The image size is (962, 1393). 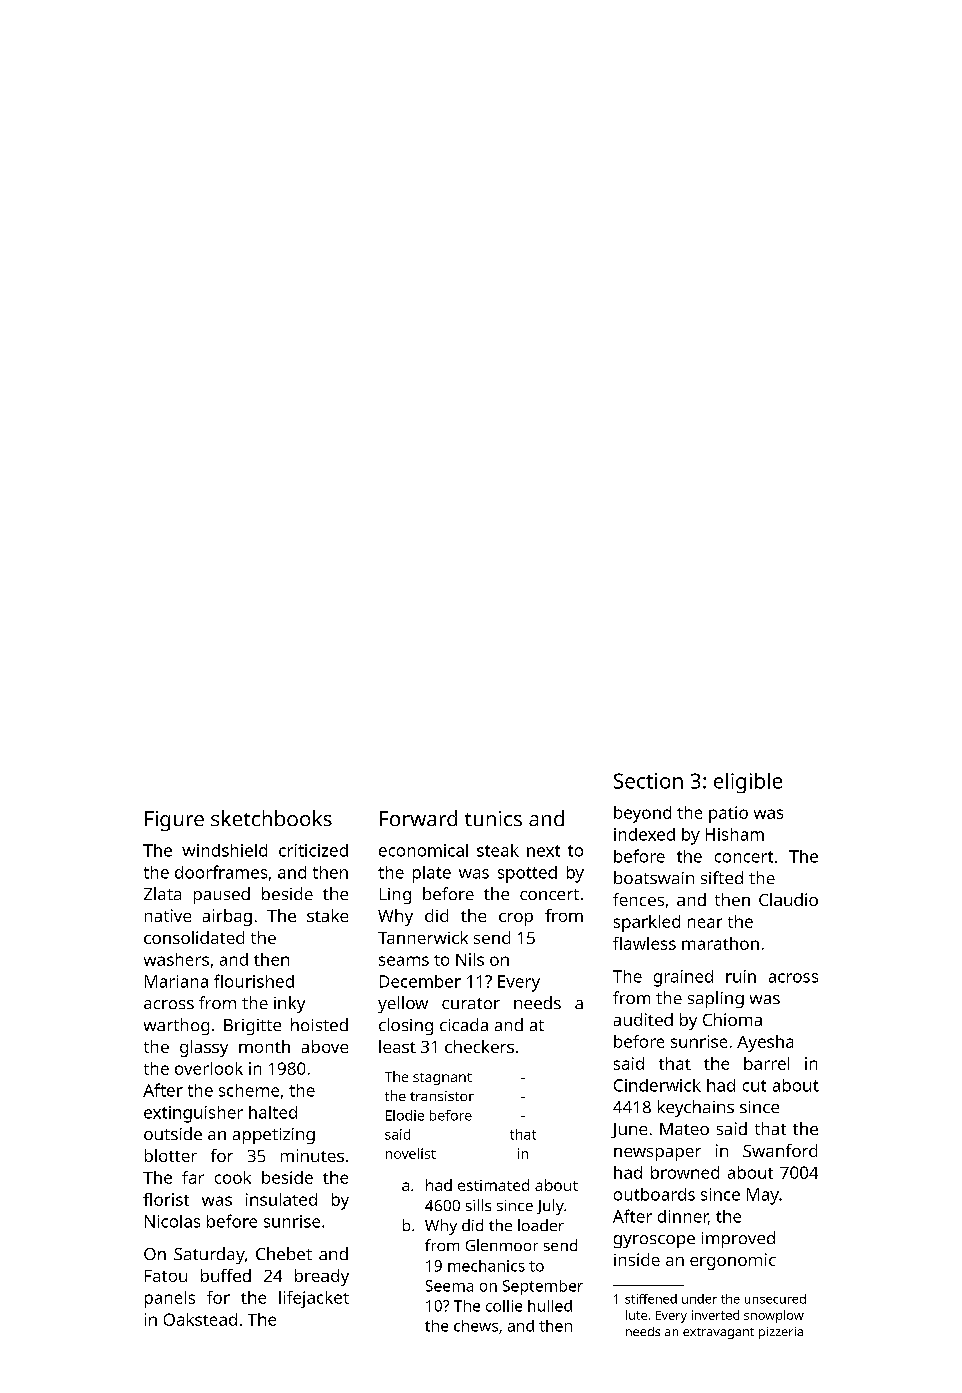 I want to click on stake, so click(x=327, y=915).
